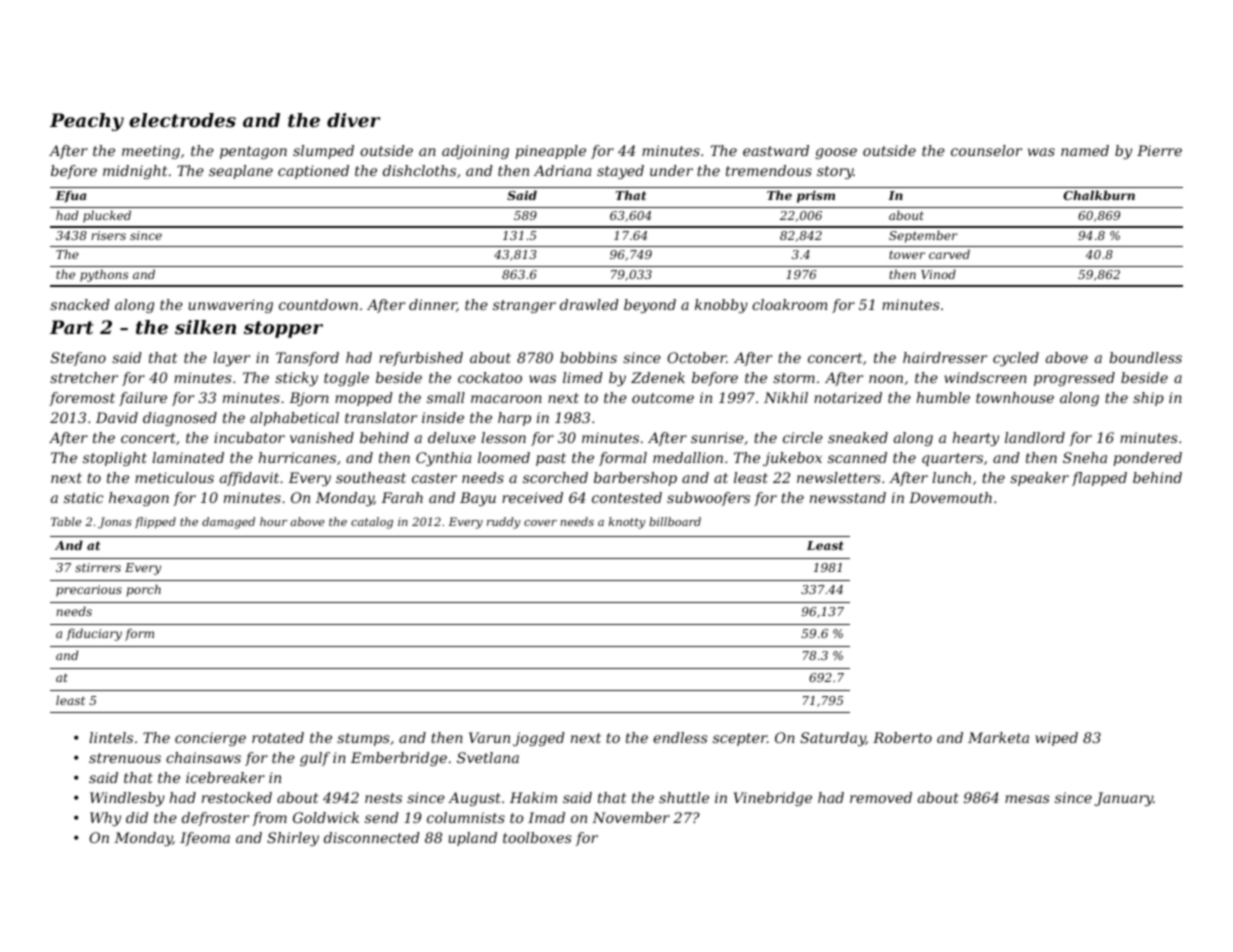 The image size is (1233, 952). What do you see at coordinates (835, 172) in the image?
I see `story` at bounding box center [835, 172].
